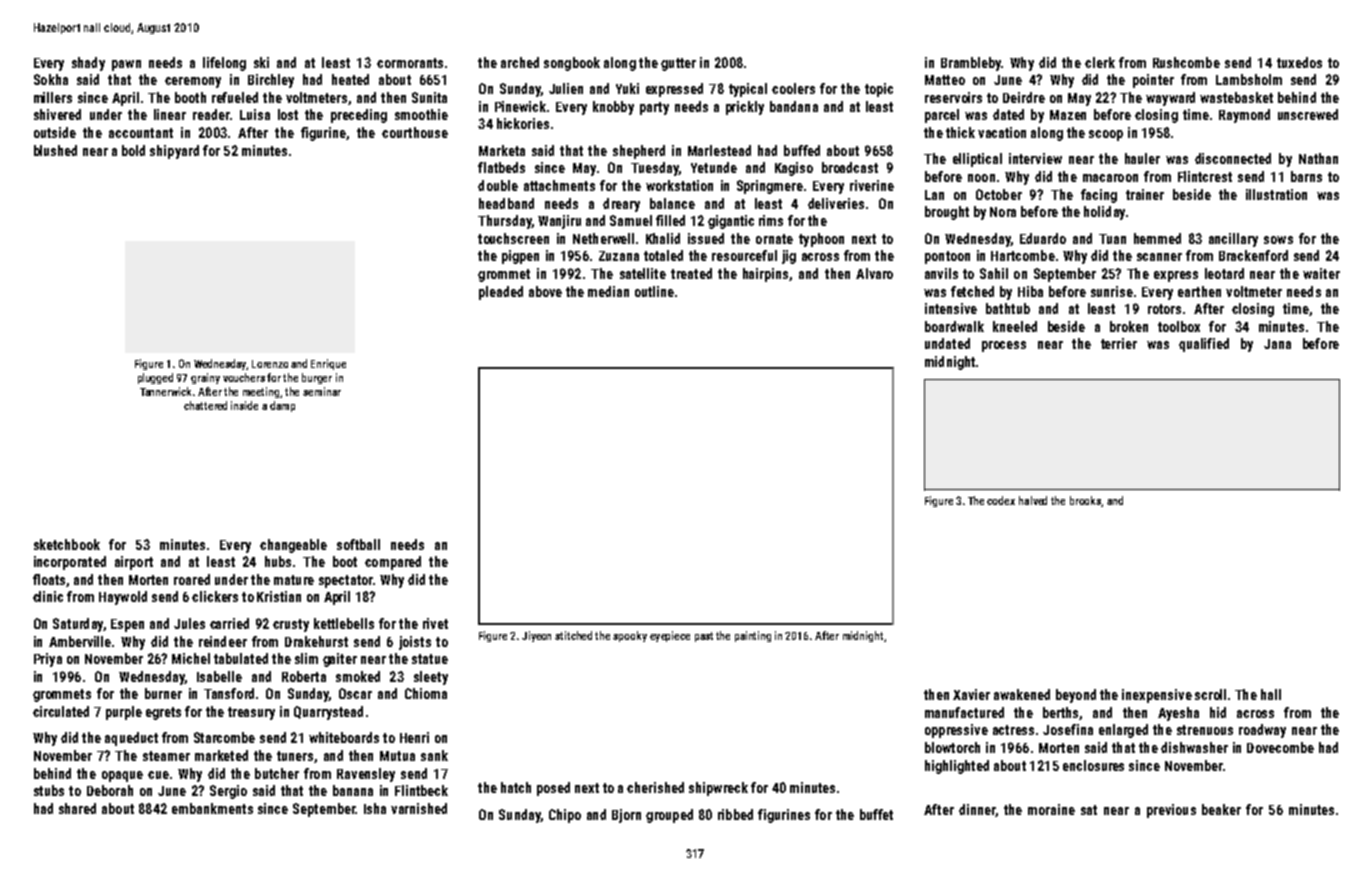 The image size is (1372, 887). What do you see at coordinates (1145, 194) in the image?
I see `trainer` at bounding box center [1145, 194].
